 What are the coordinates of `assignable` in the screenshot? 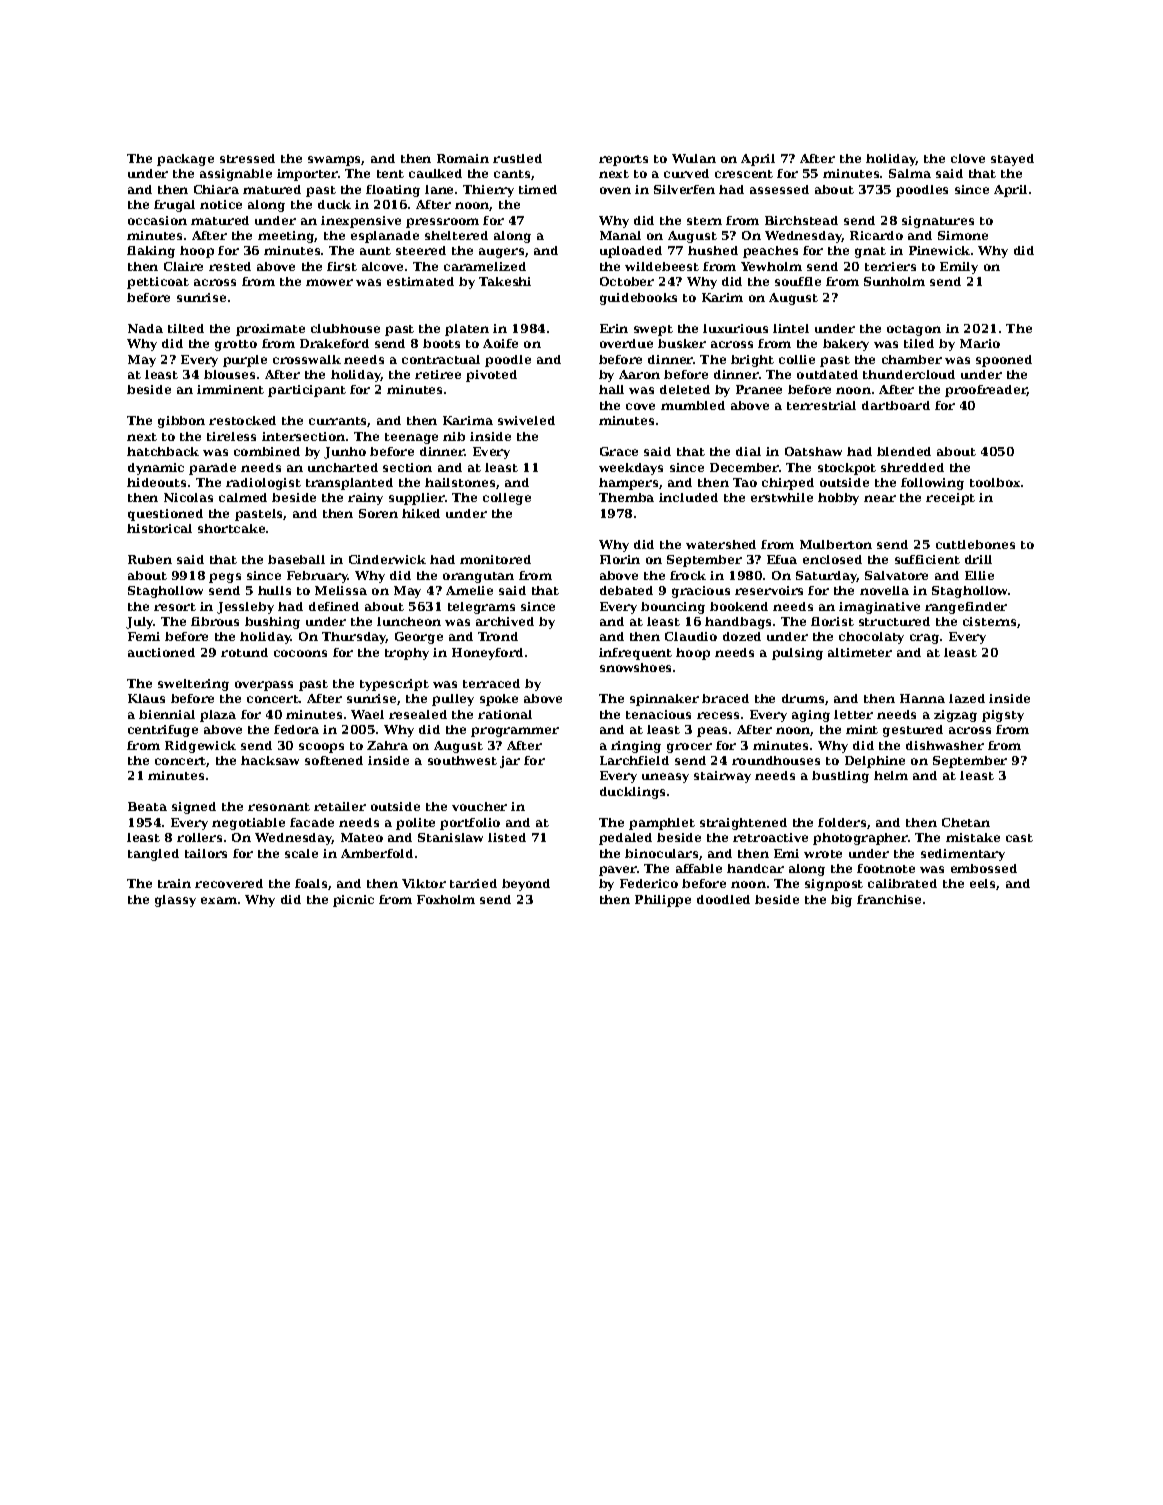 It's located at (236, 175).
